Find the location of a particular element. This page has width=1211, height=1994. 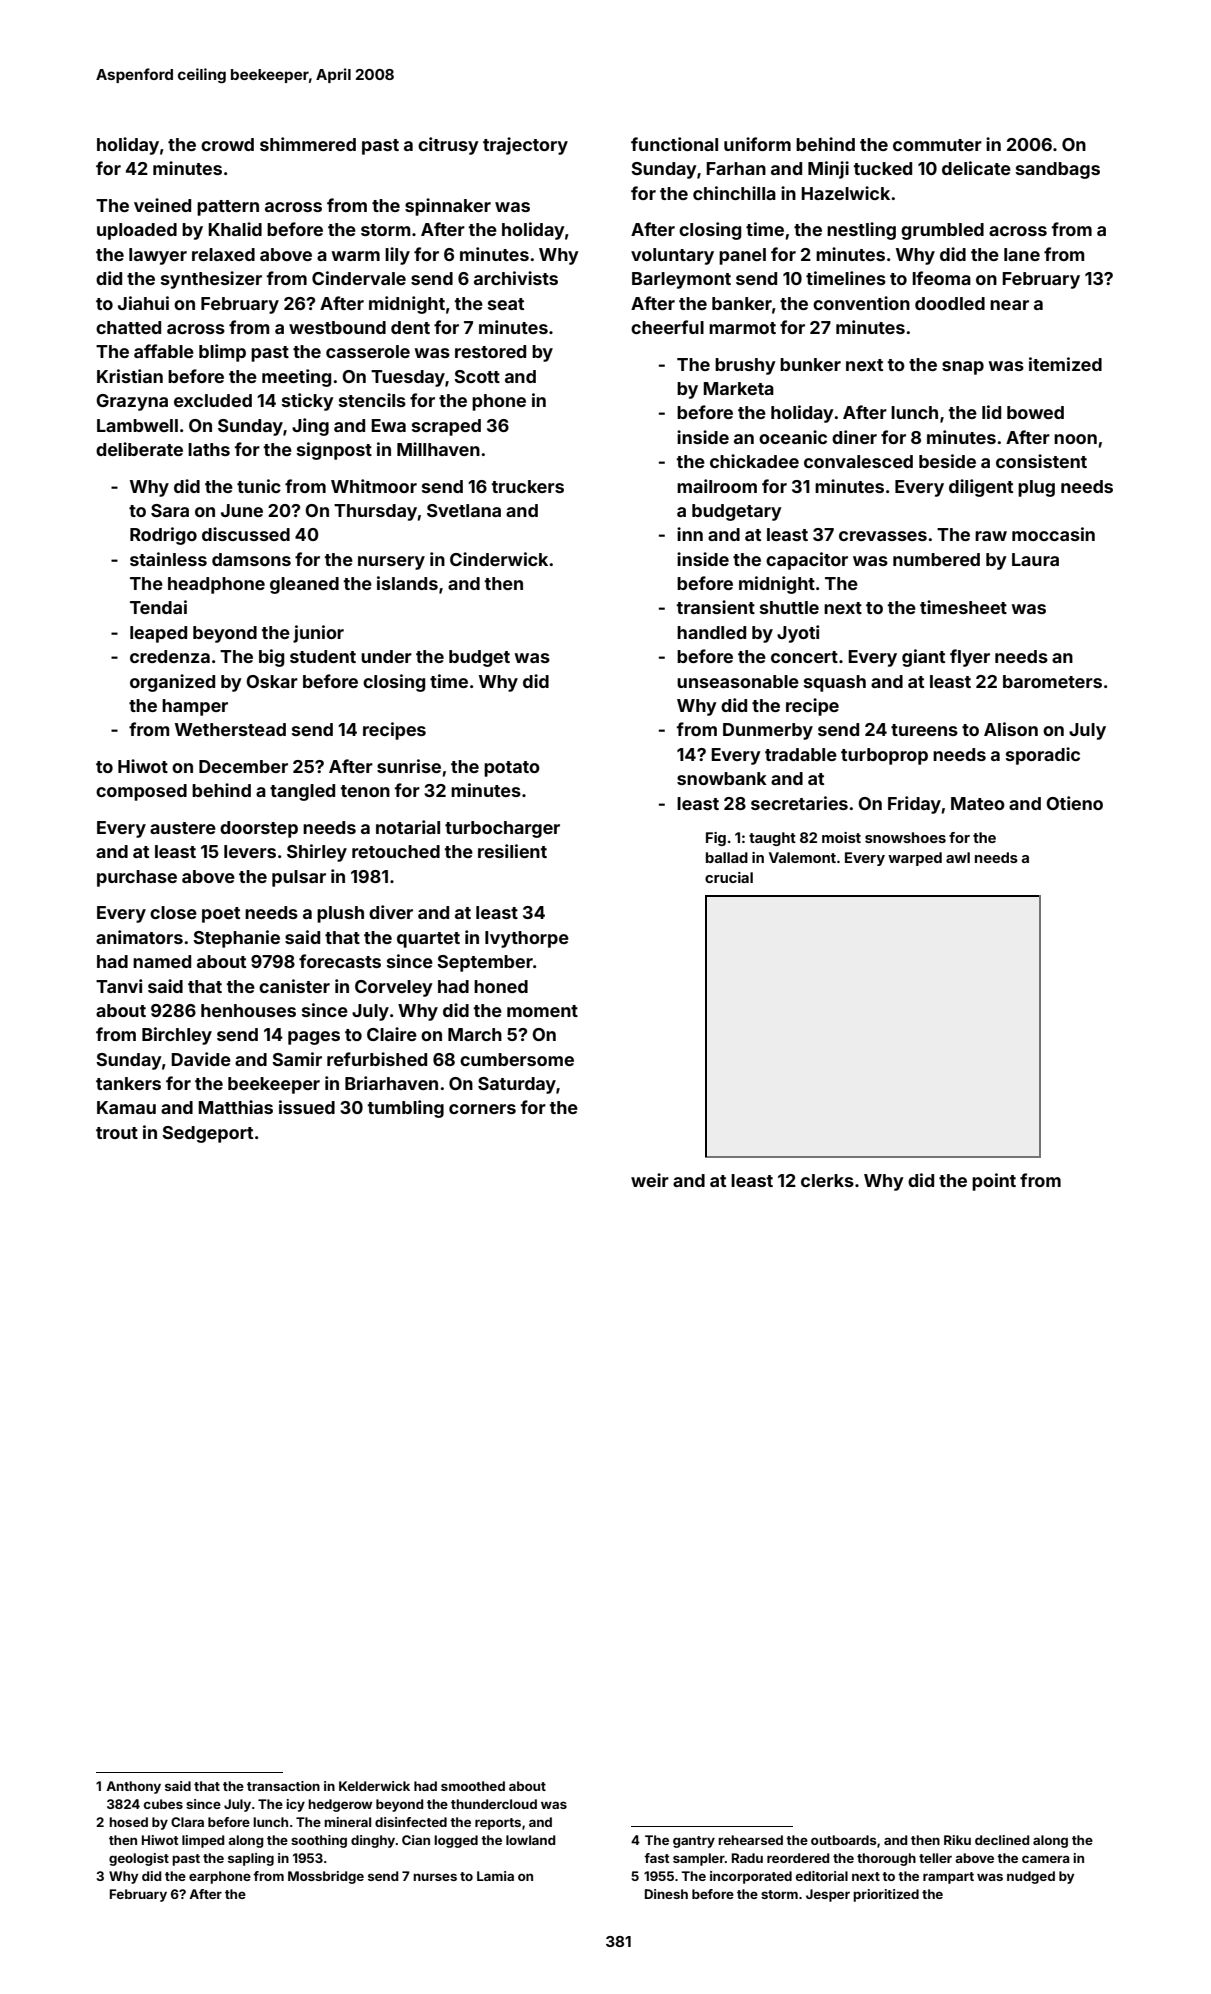

uniform is located at coordinates (757, 144).
